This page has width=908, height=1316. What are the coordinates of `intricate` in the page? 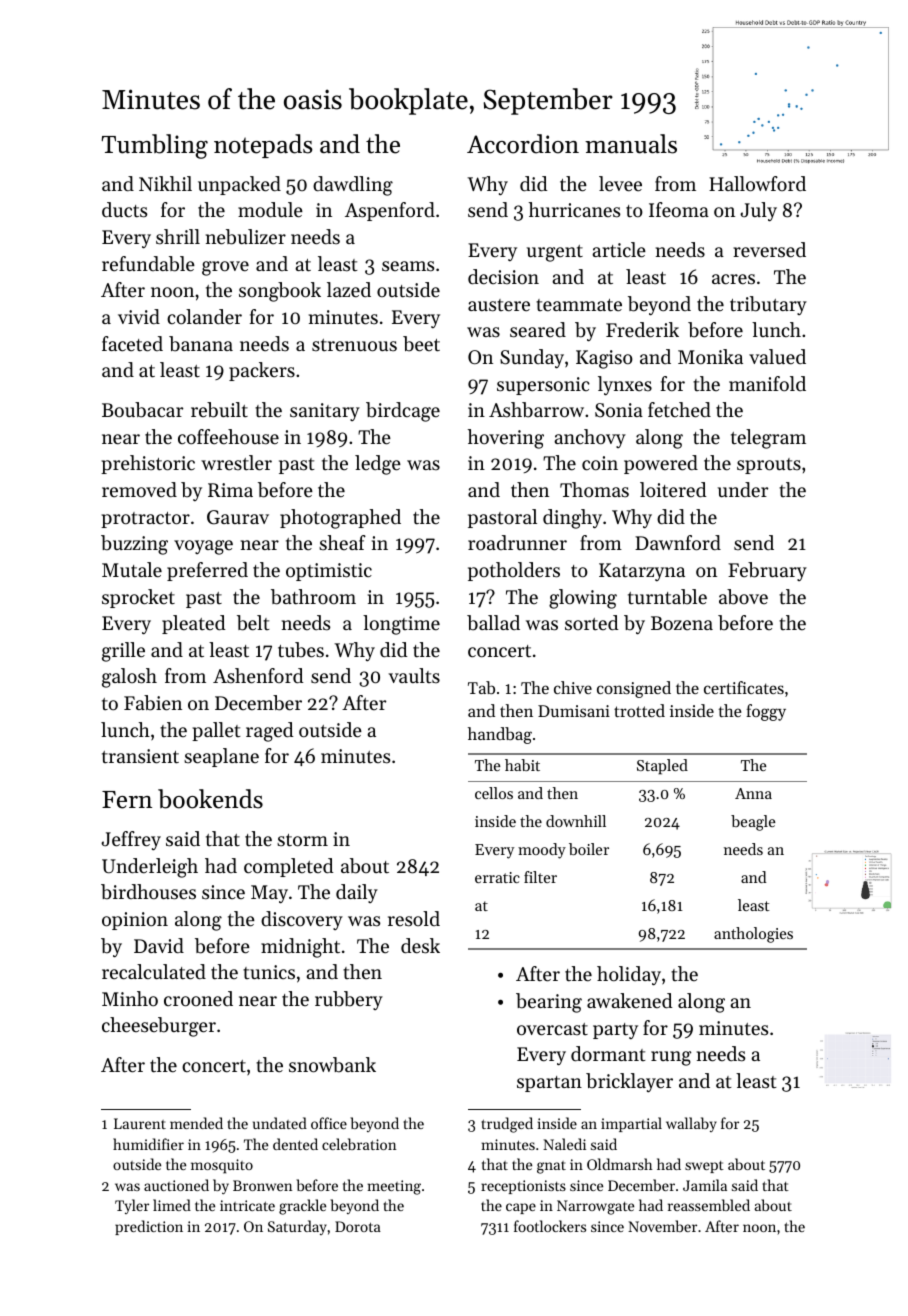 It's located at (247, 1205).
